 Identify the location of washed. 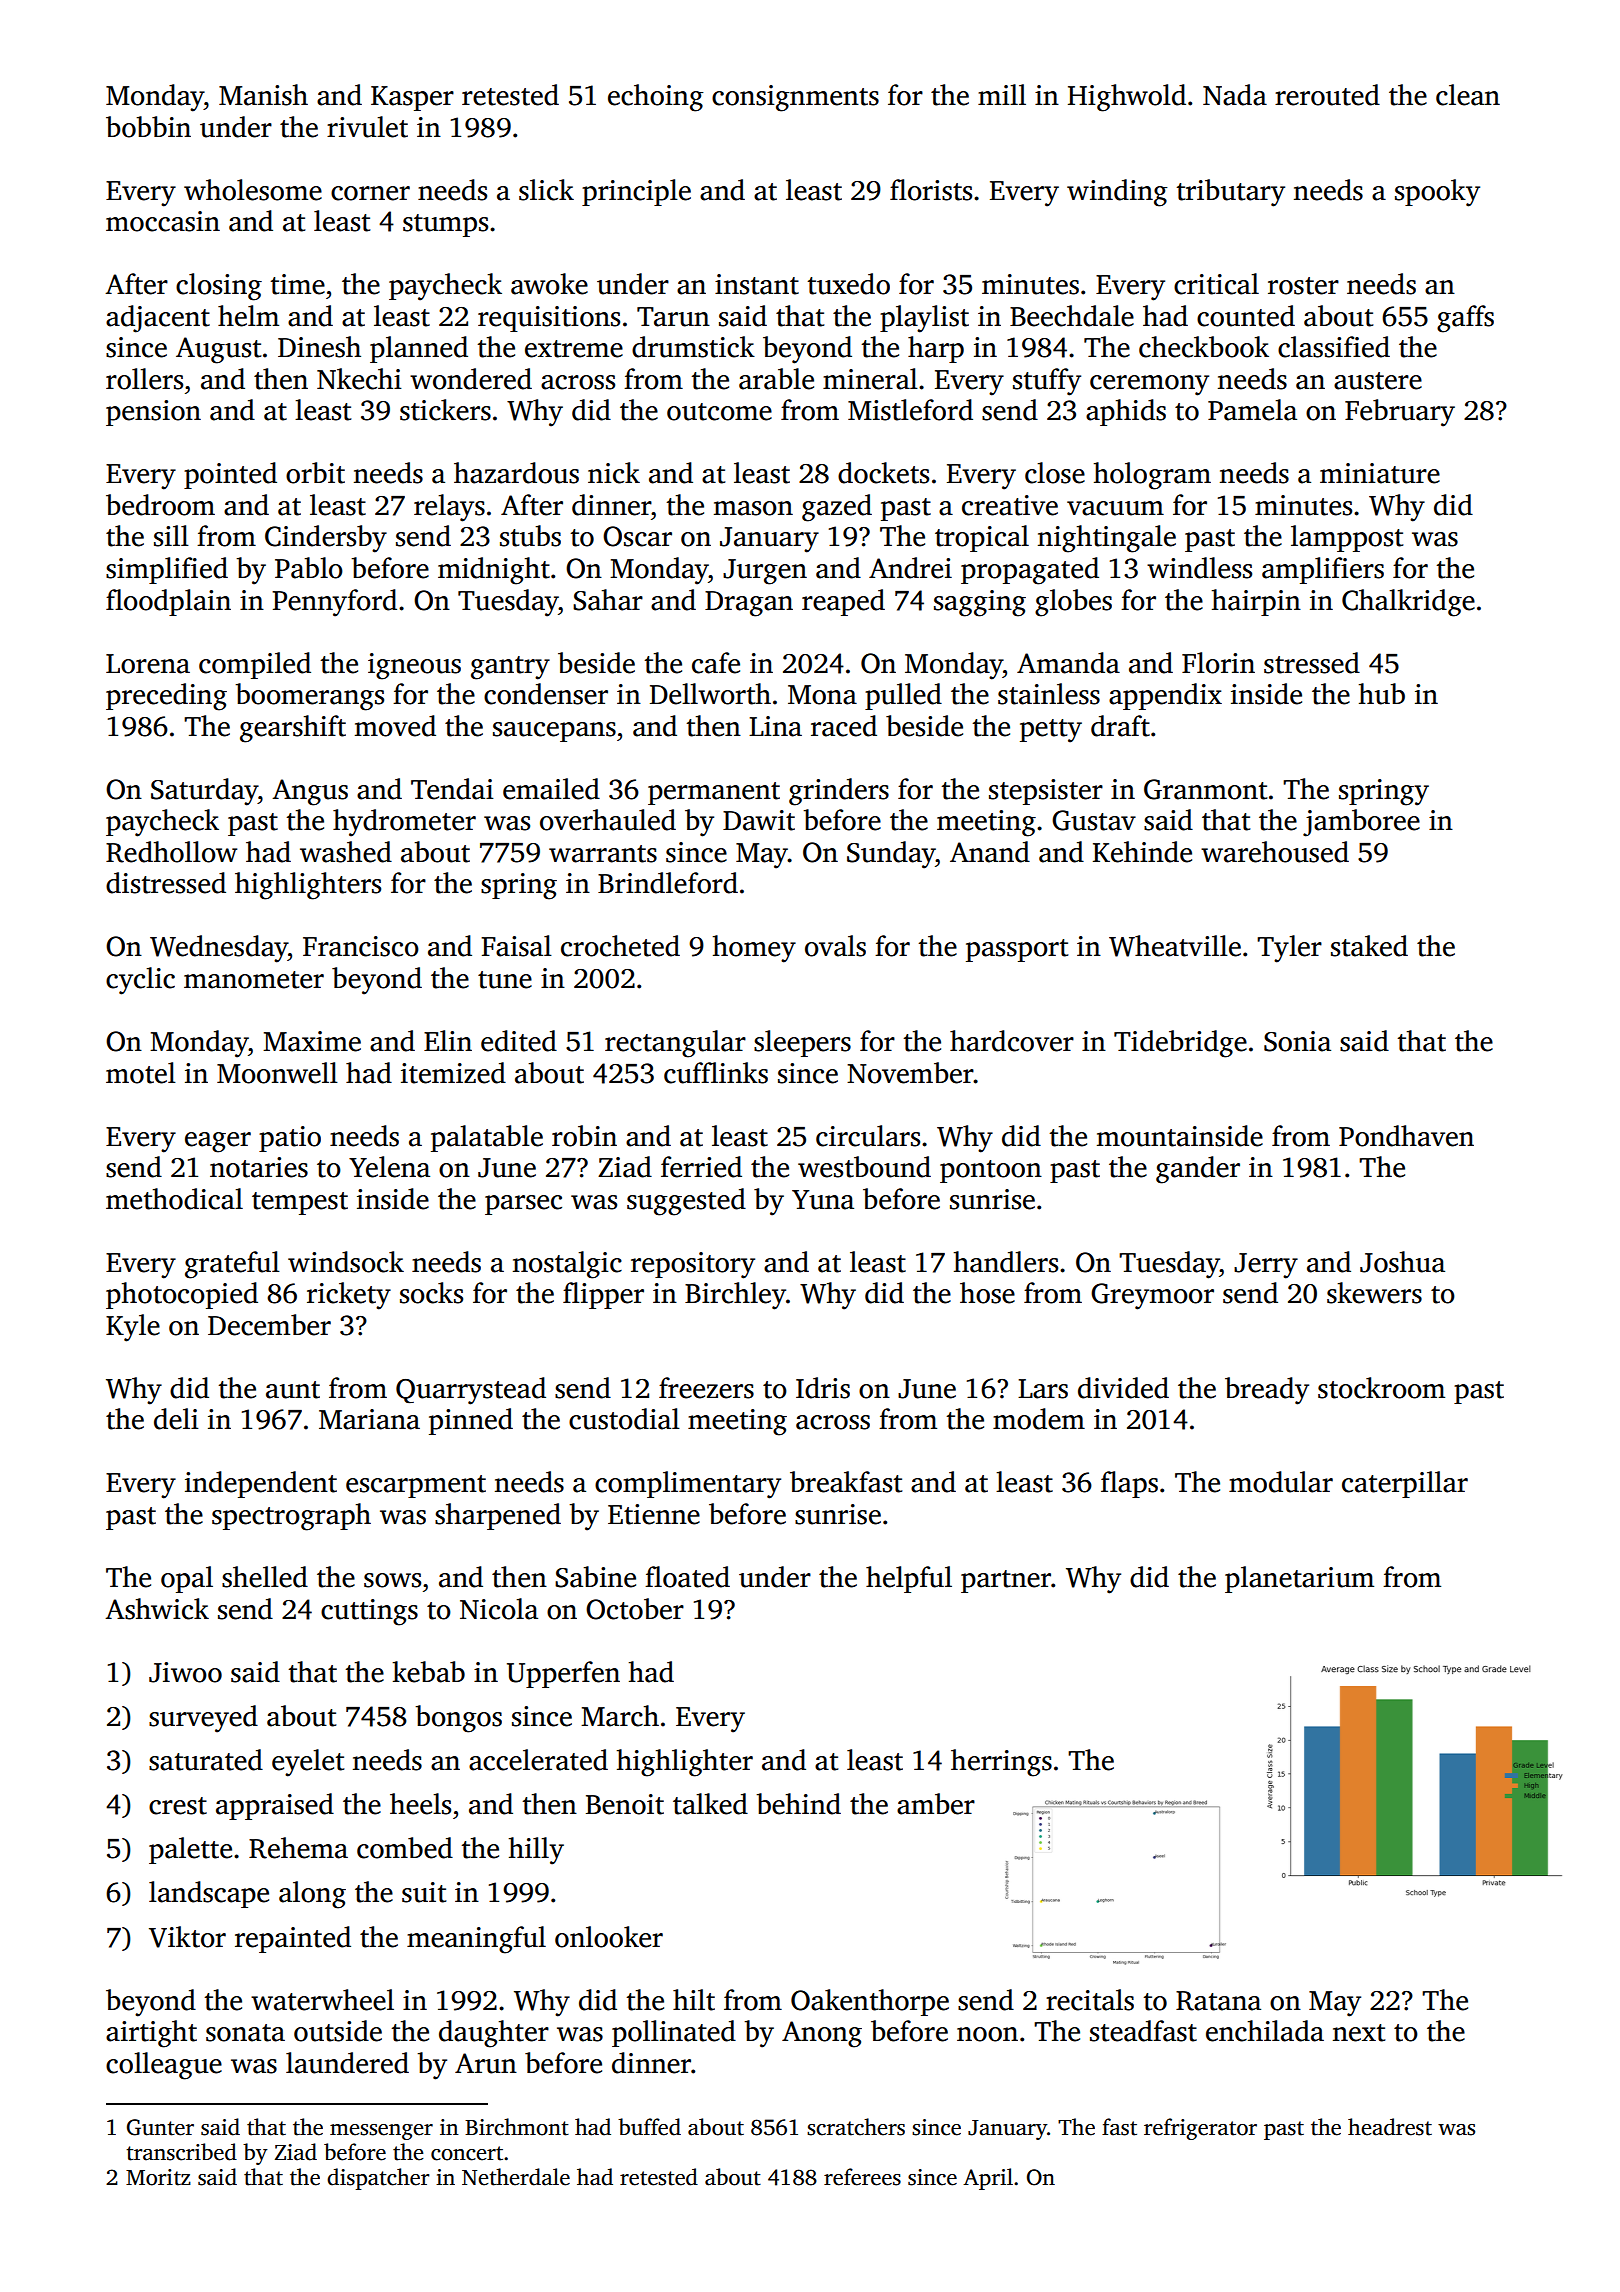
(346, 852).
